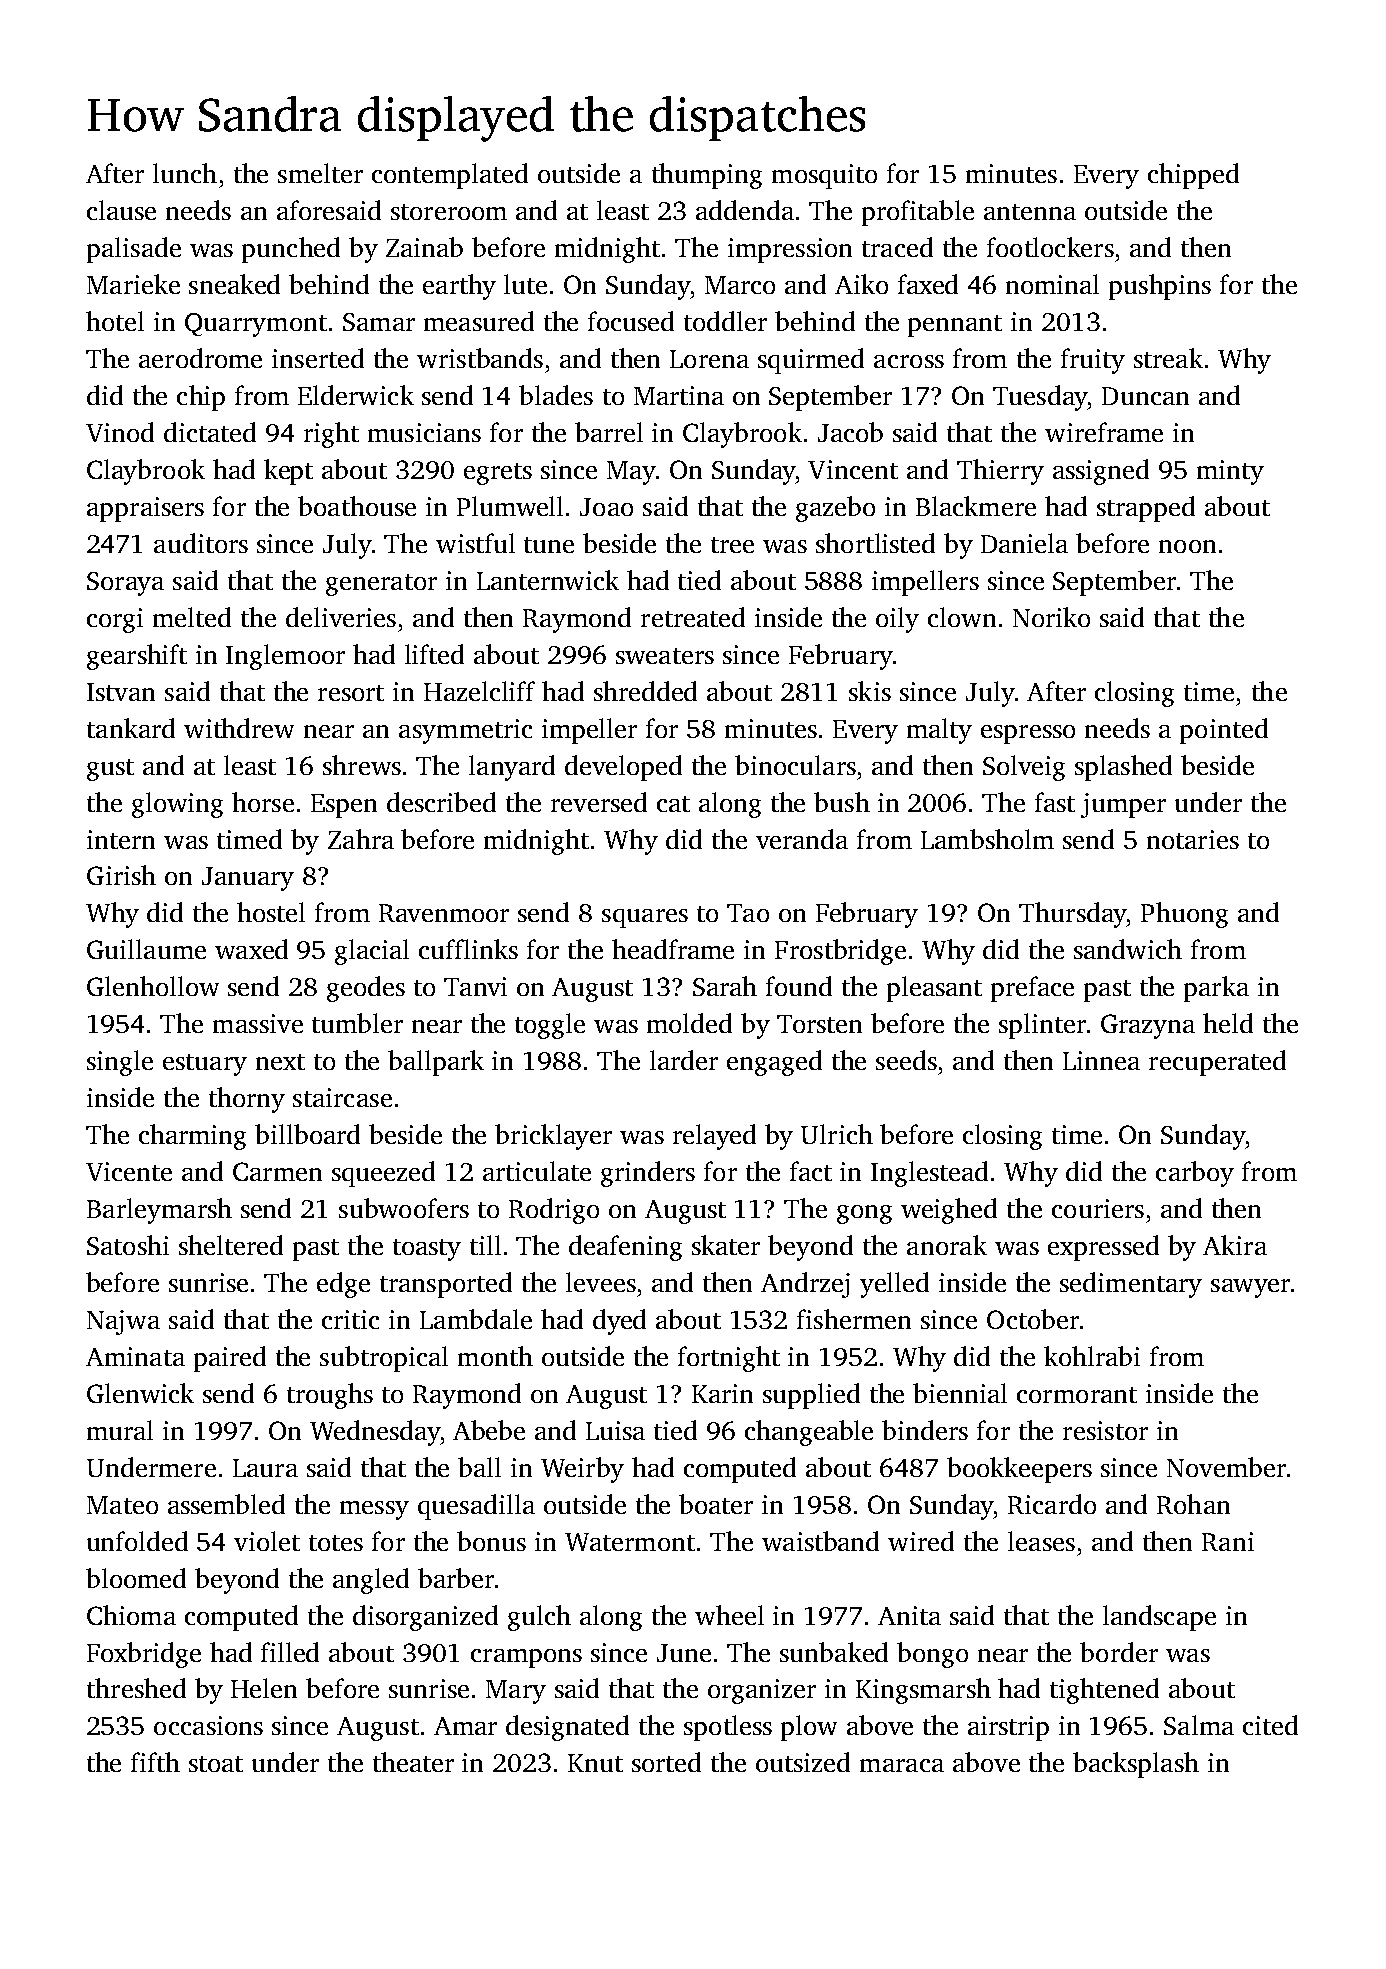 This screenshot has width=1386, height=1969. I want to click on Karin, so click(722, 1393).
